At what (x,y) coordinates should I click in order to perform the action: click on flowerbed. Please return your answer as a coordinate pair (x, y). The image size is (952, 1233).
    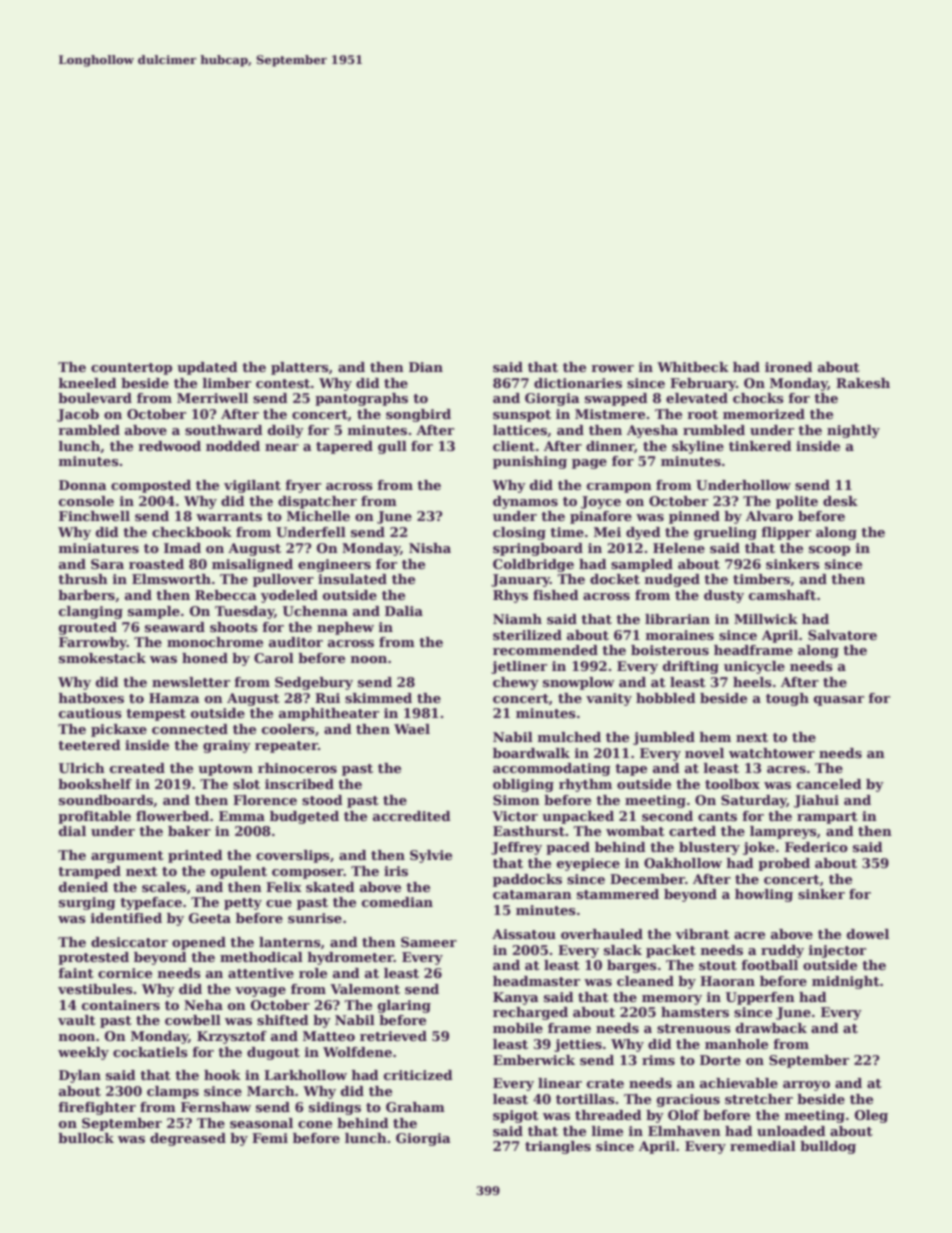
    Looking at the image, I should click on (172, 816).
